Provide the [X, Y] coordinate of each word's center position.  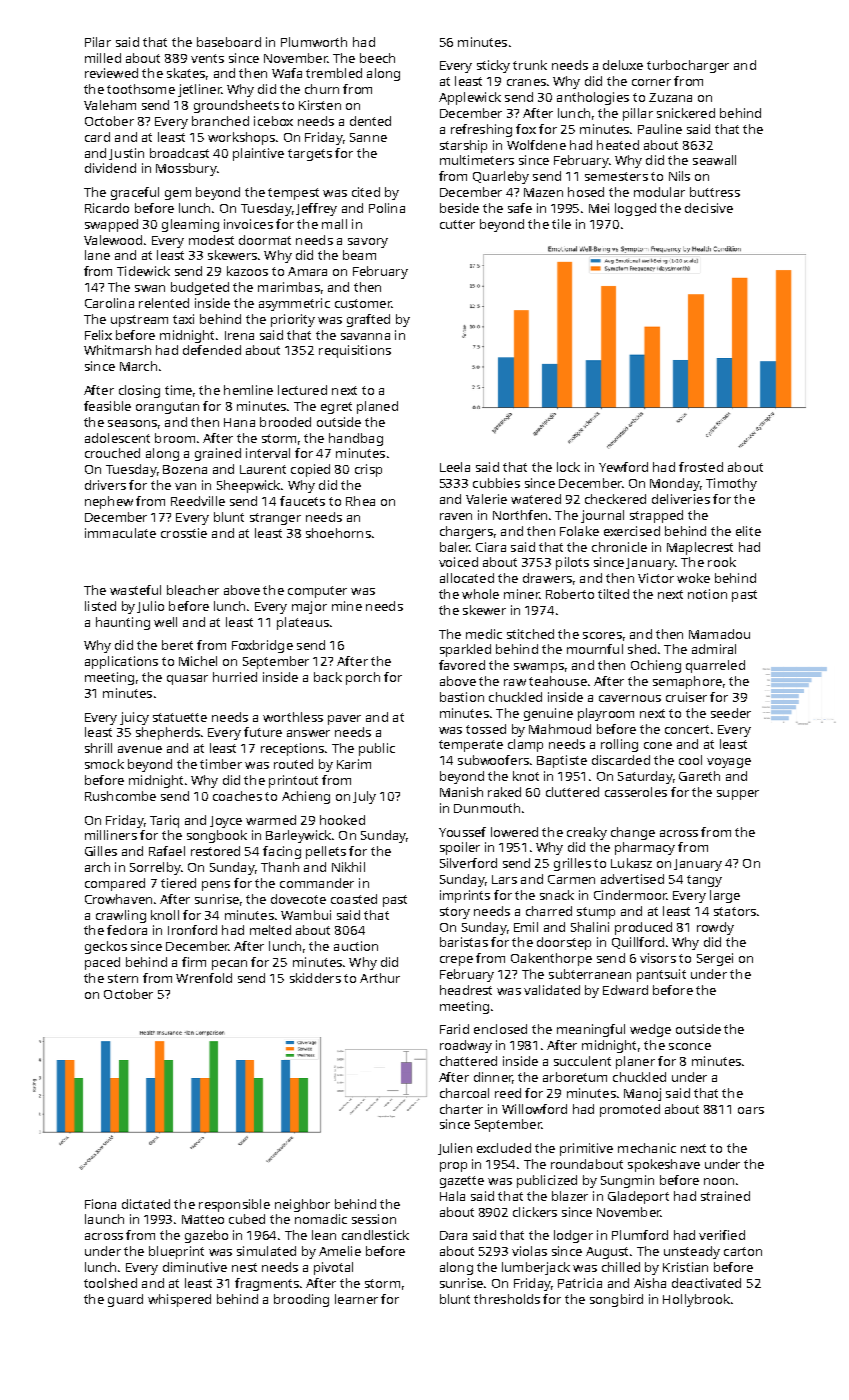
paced [102, 963]
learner [356, 1299]
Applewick [470, 98]
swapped [111, 225]
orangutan [167, 408]
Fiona [100, 1204]
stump [596, 913]
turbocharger [688, 66]
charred [549, 911]
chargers [466, 532]
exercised [632, 531]
